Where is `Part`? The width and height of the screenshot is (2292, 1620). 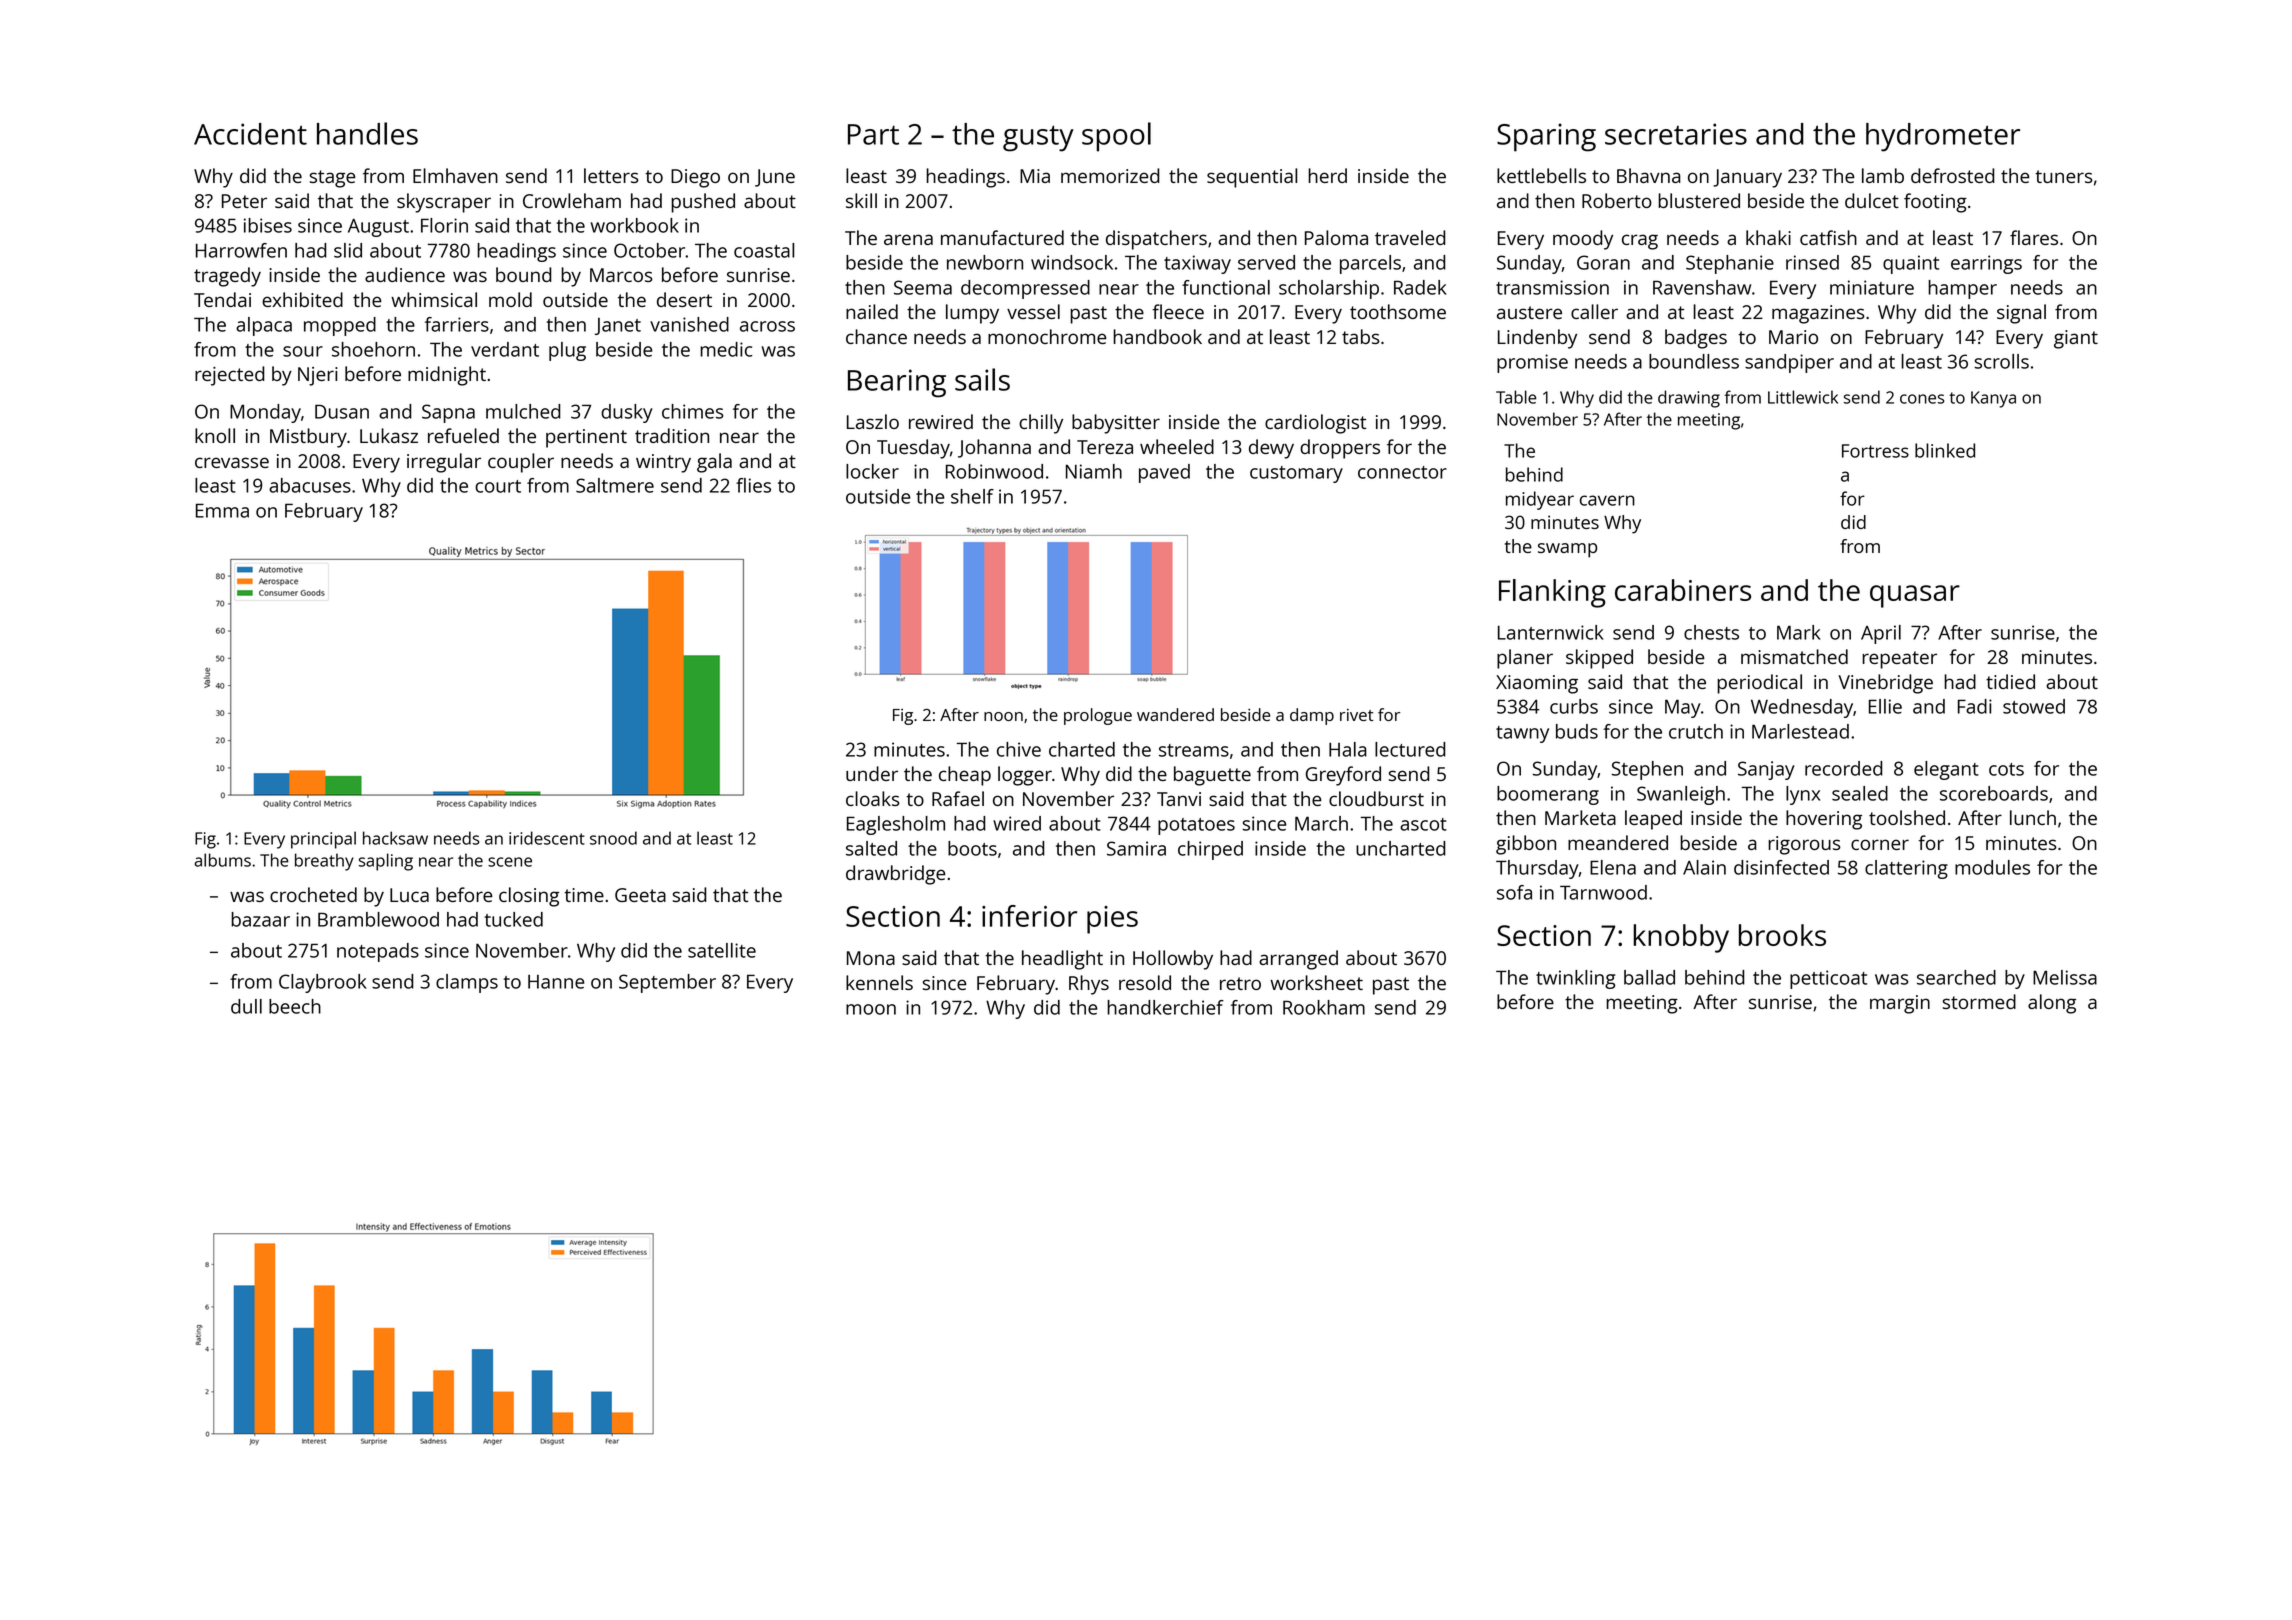 Part is located at coordinates (873, 134).
